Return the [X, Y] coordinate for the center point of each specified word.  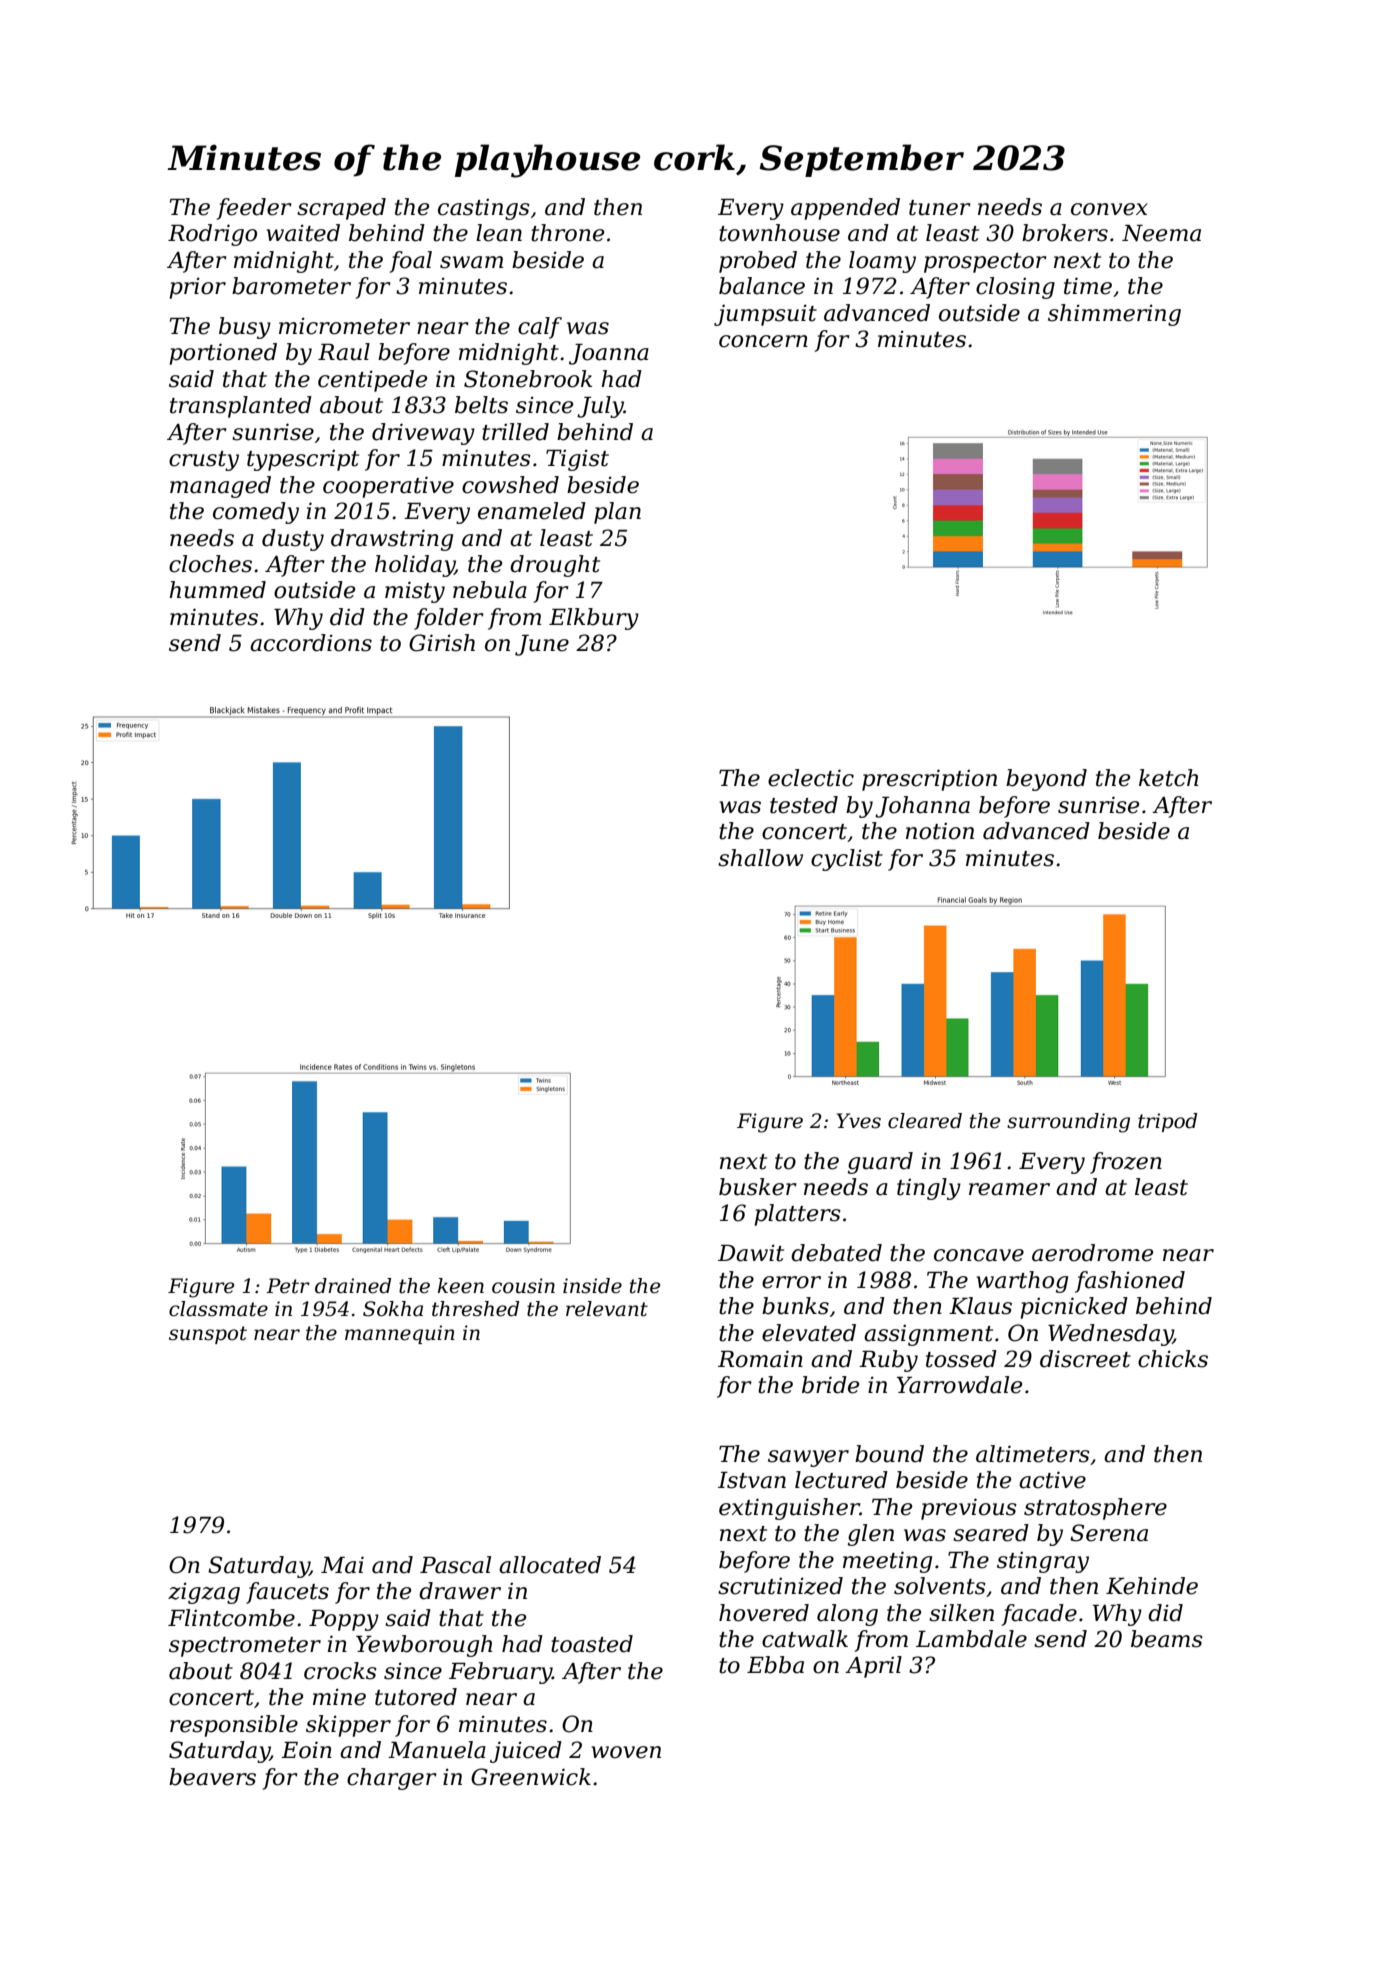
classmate [218, 1309]
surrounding [1068, 1123]
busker [758, 1187]
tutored [416, 1697]
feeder [254, 209]
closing [1015, 288]
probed [758, 262]
